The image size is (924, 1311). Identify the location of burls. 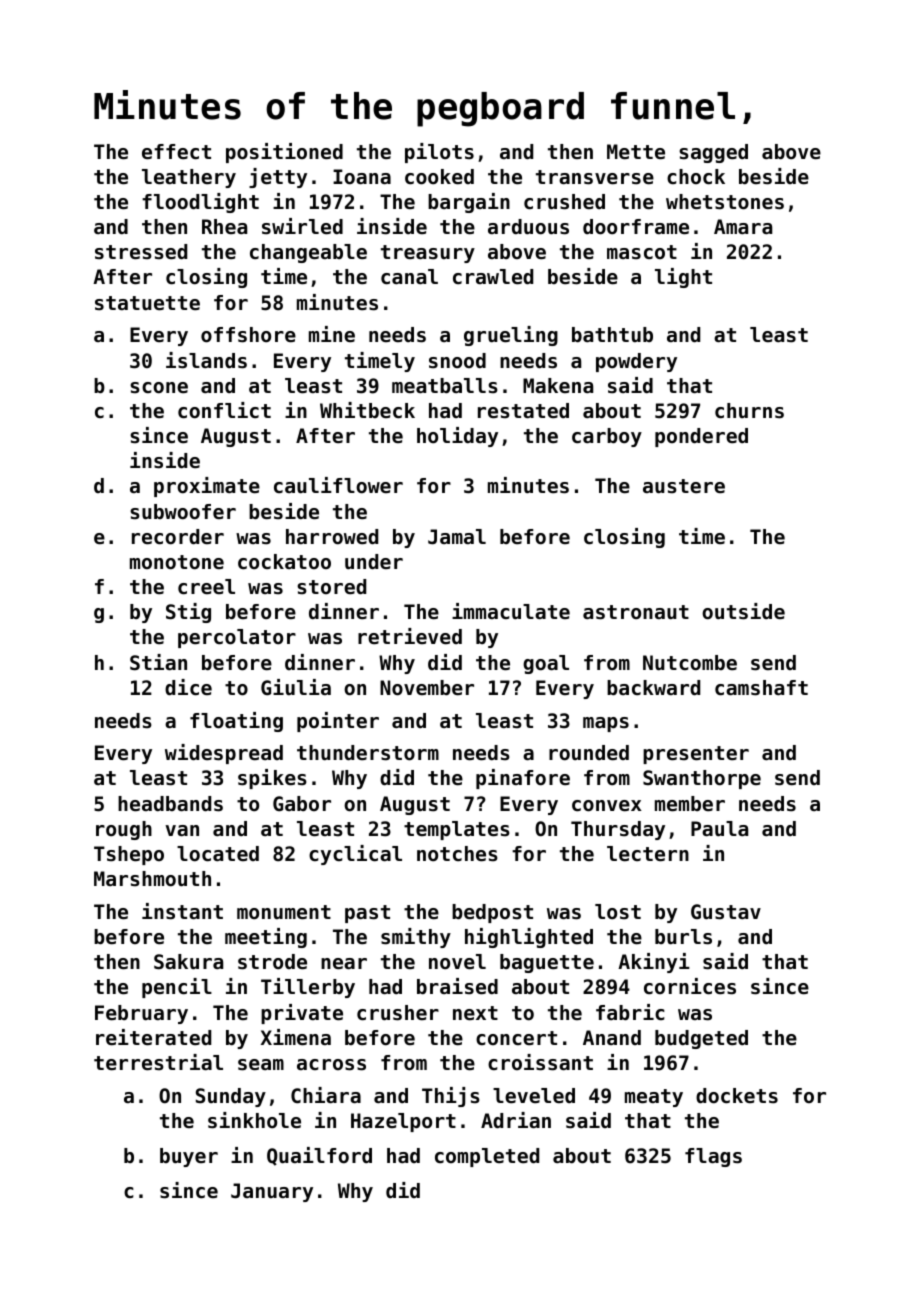
(683, 937).
